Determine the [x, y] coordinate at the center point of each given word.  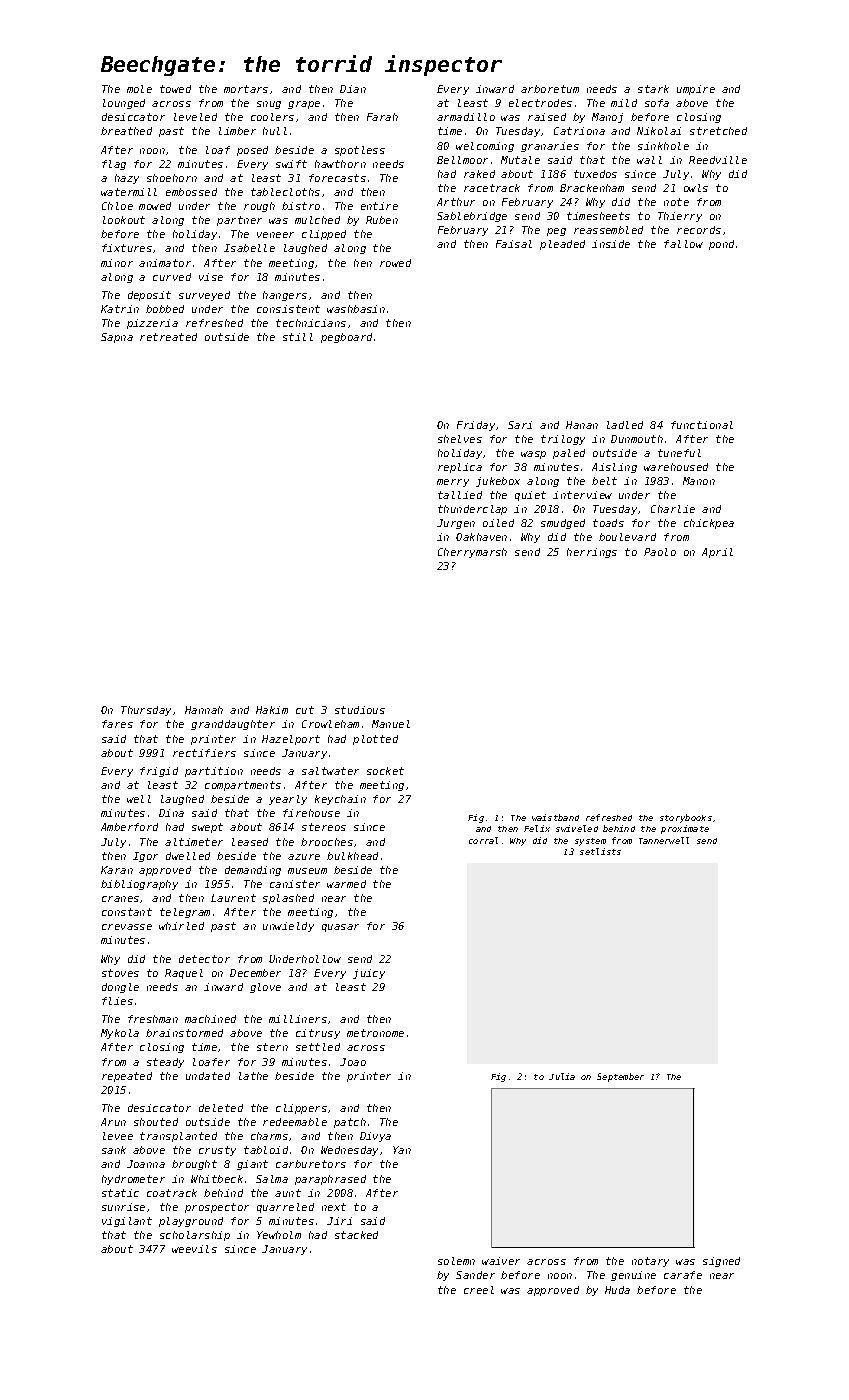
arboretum [550, 89]
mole [139, 89]
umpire [696, 90]
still [298, 337]
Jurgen [456, 524]
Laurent [233, 898]
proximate [685, 829]
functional [702, 425]
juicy [369, 974]
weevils [194, 1249]
